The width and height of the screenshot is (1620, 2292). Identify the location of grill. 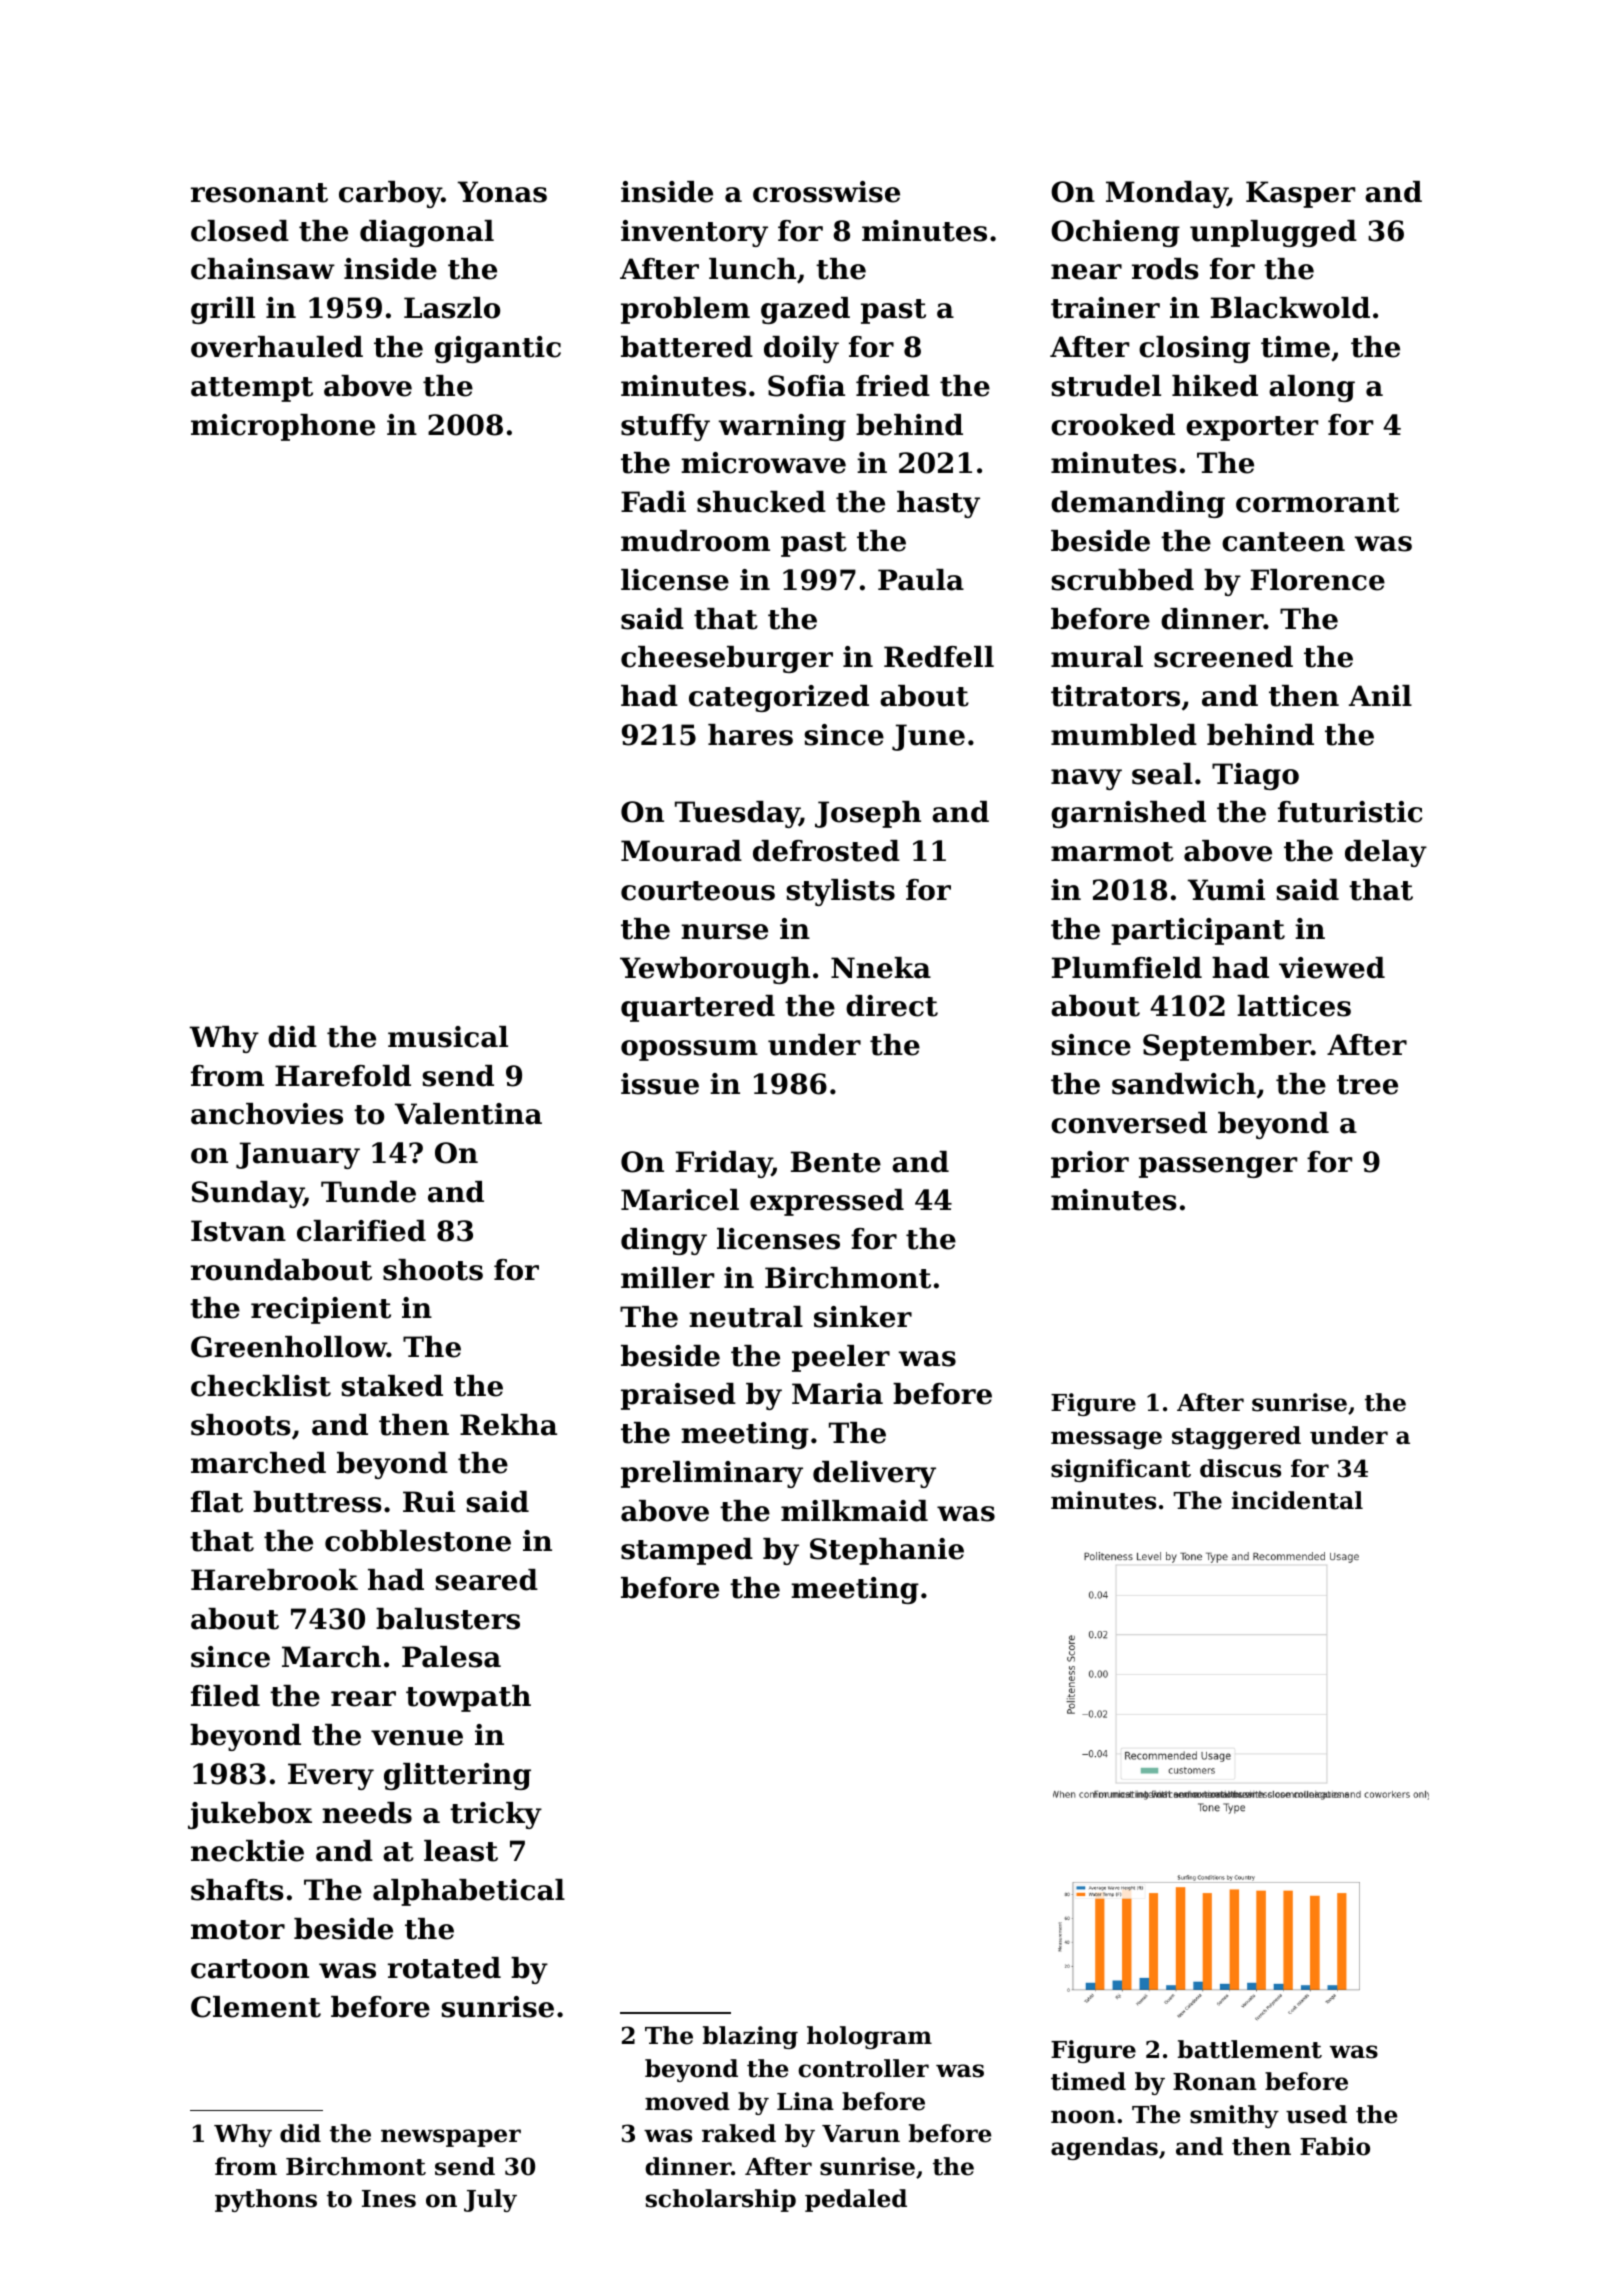
(223, 310).
